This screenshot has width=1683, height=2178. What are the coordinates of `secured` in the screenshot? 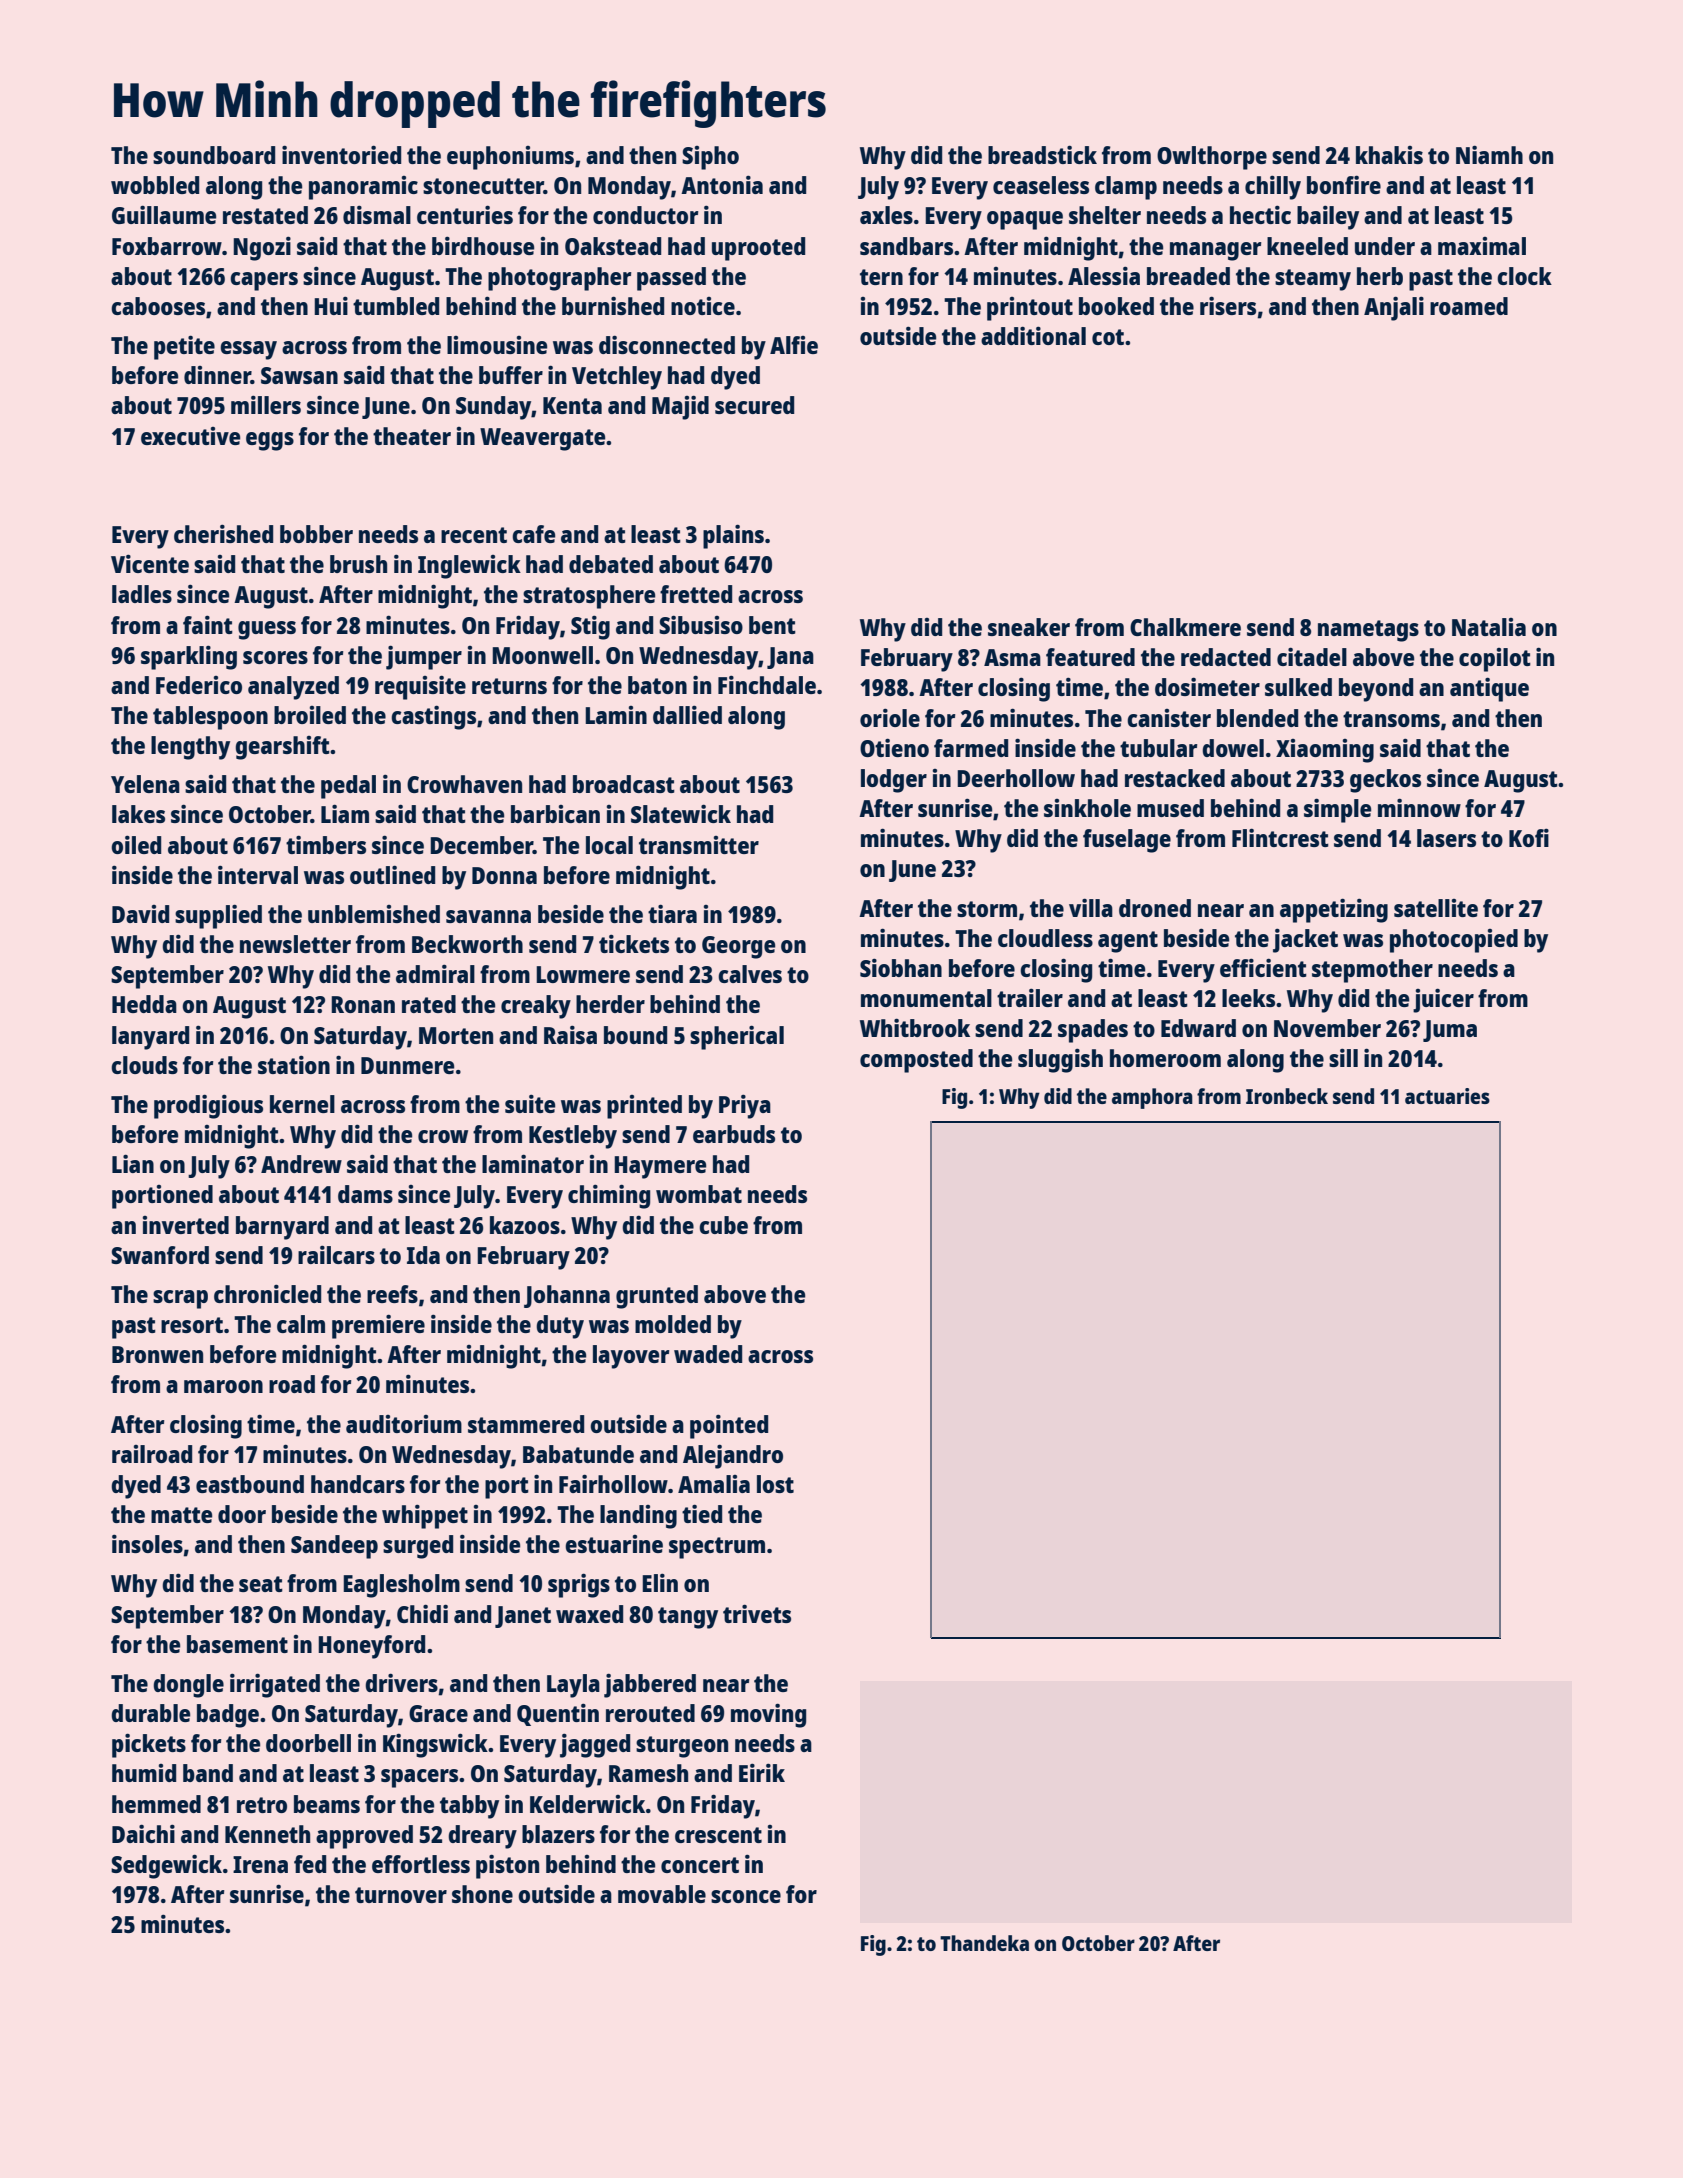 It's located at (754, 405).
